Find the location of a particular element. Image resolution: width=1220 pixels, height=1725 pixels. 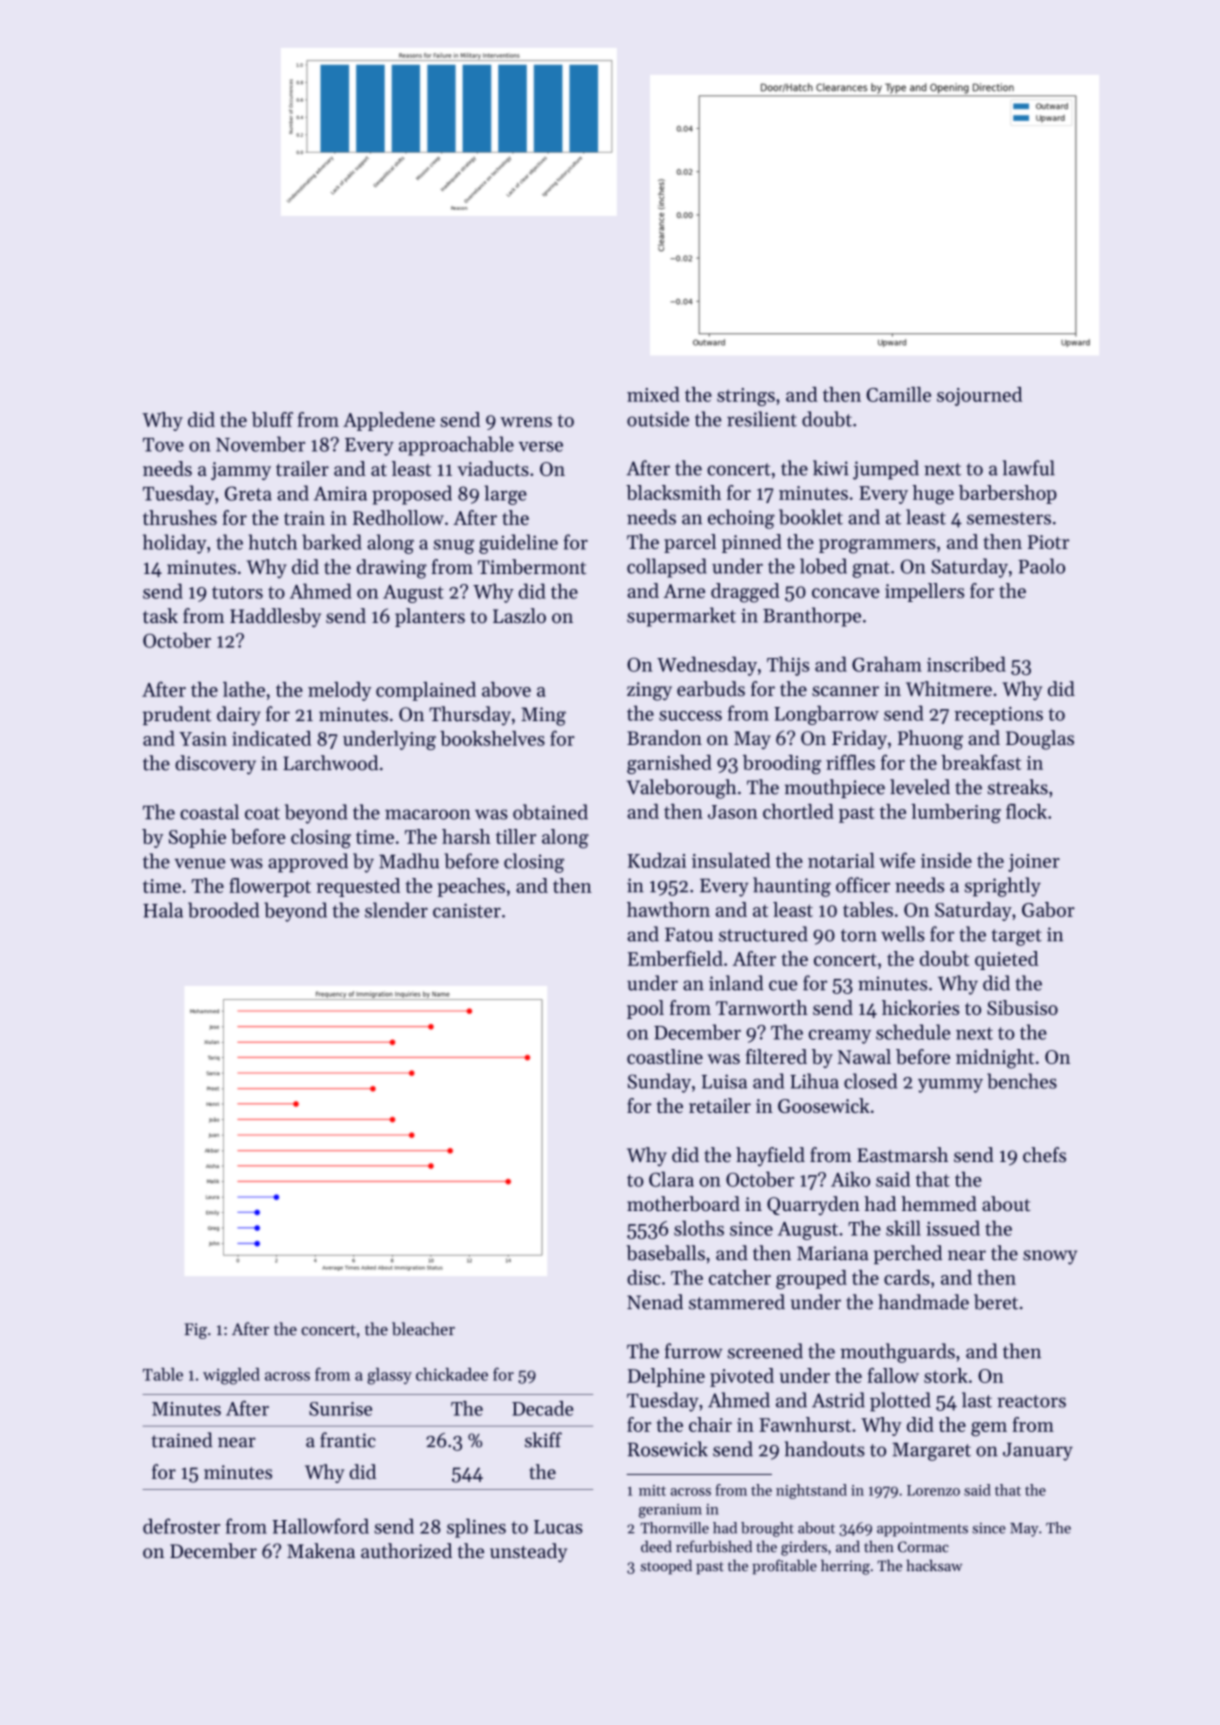

earbuds is located at coordinates (711, 689).
